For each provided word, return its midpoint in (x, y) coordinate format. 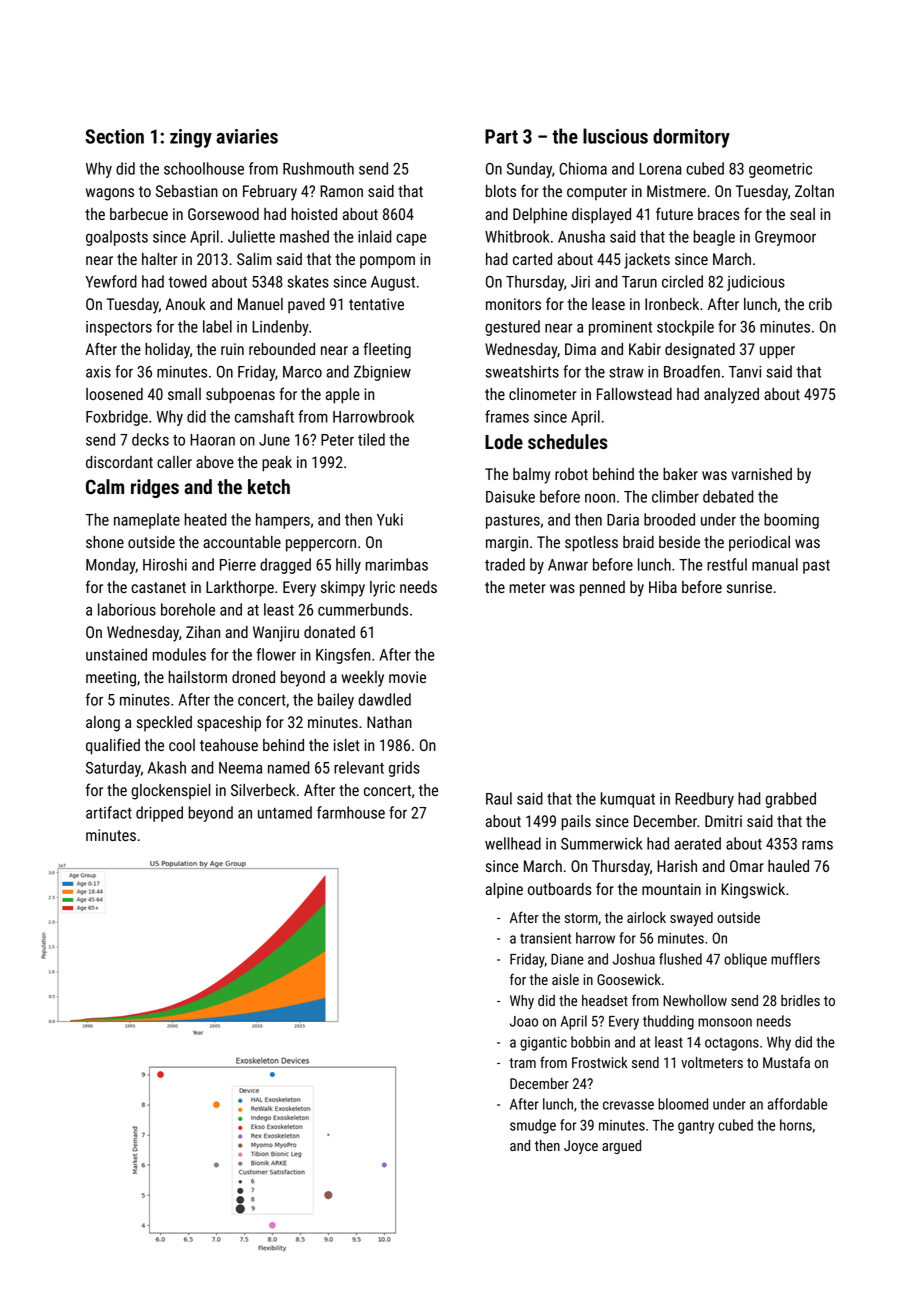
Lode (504, 441)
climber (675, 496)
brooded (669, 519)
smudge (533, 1126)
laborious (127, 609)
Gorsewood (223, 214)
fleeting (387, 350)
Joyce (581, 1147)
